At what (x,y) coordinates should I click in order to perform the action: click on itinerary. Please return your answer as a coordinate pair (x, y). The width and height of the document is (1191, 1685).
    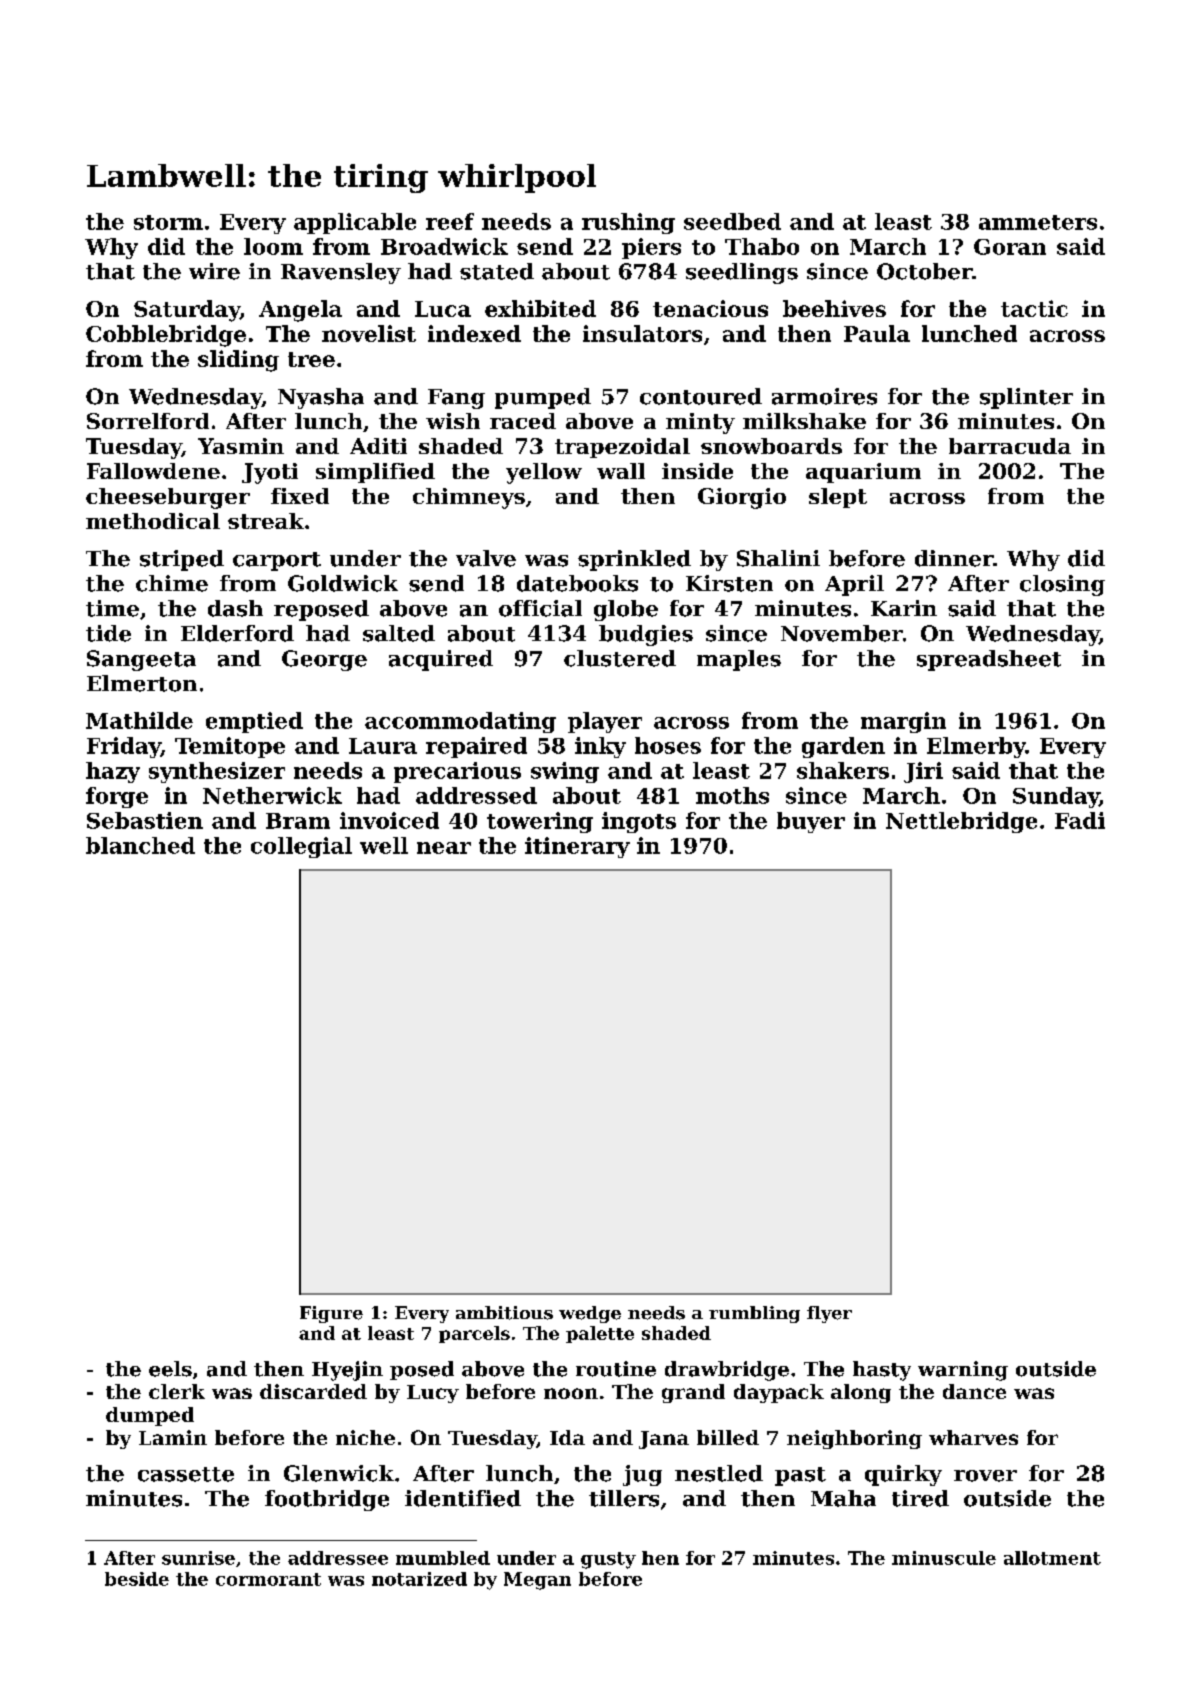
    Looking at the image, I should click on (577, 847).
